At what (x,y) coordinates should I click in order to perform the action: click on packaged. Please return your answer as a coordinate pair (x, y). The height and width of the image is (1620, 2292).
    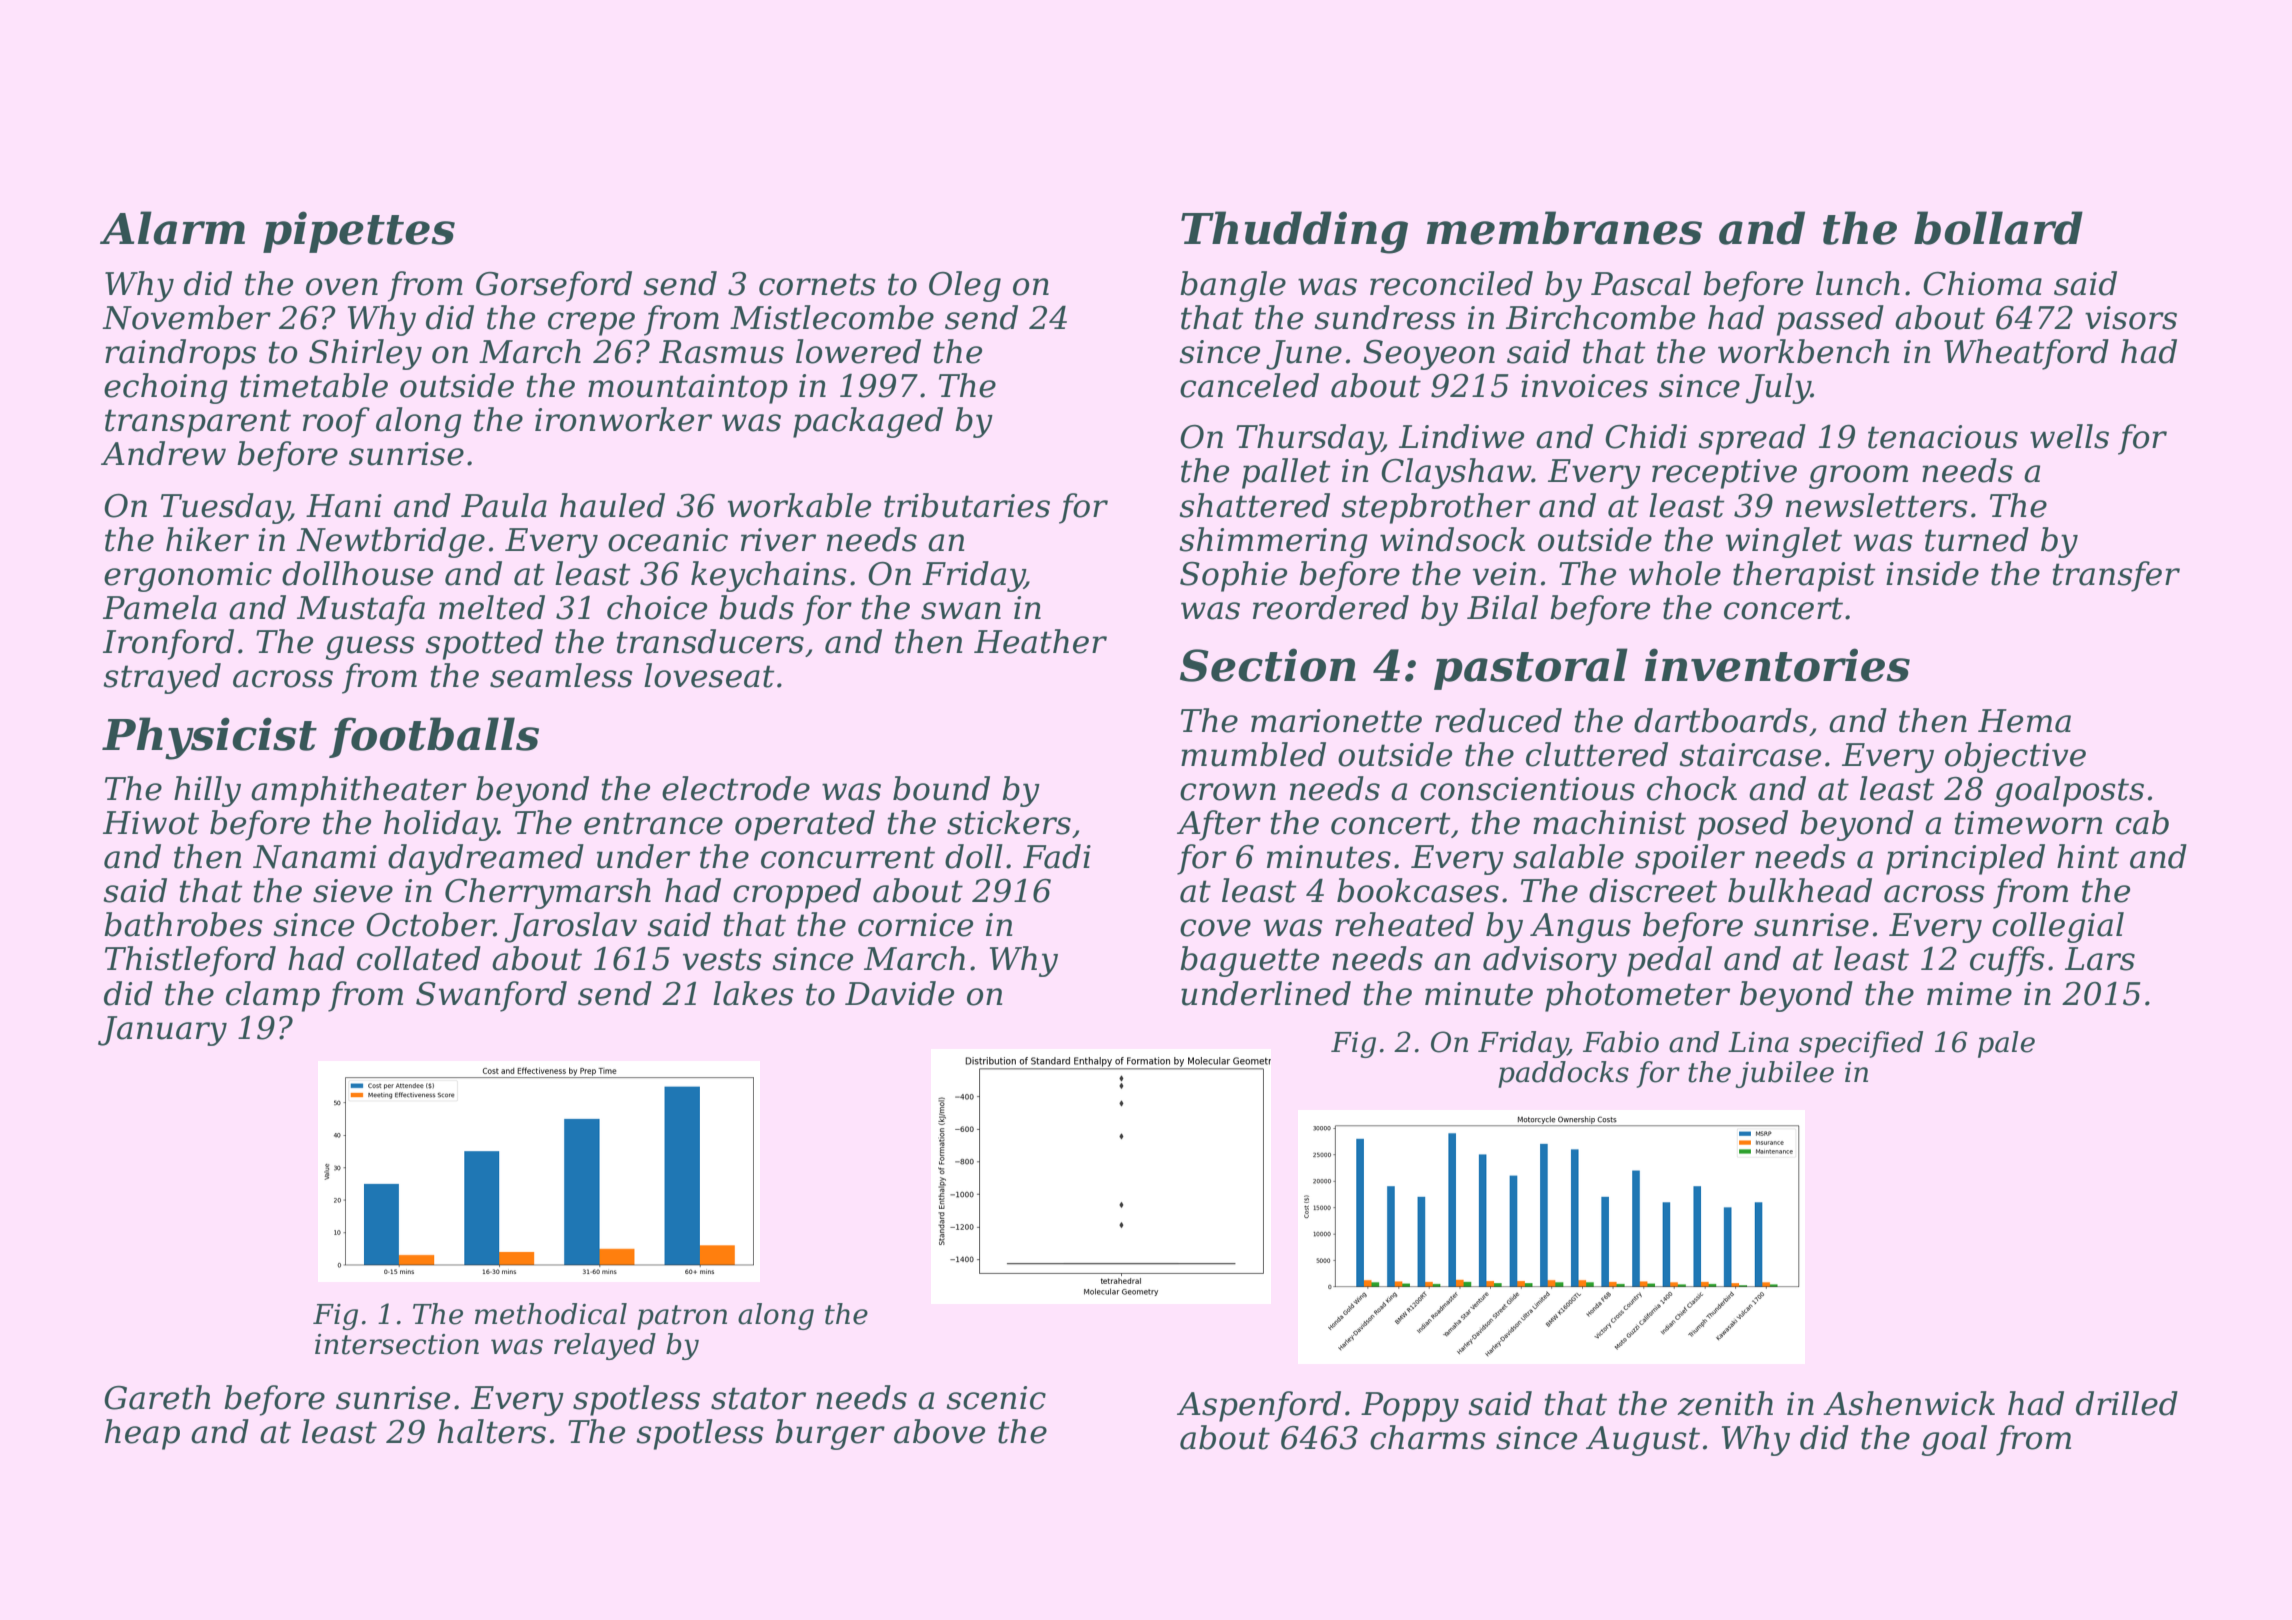
    Looking at the image, I should click on (868, 422).
